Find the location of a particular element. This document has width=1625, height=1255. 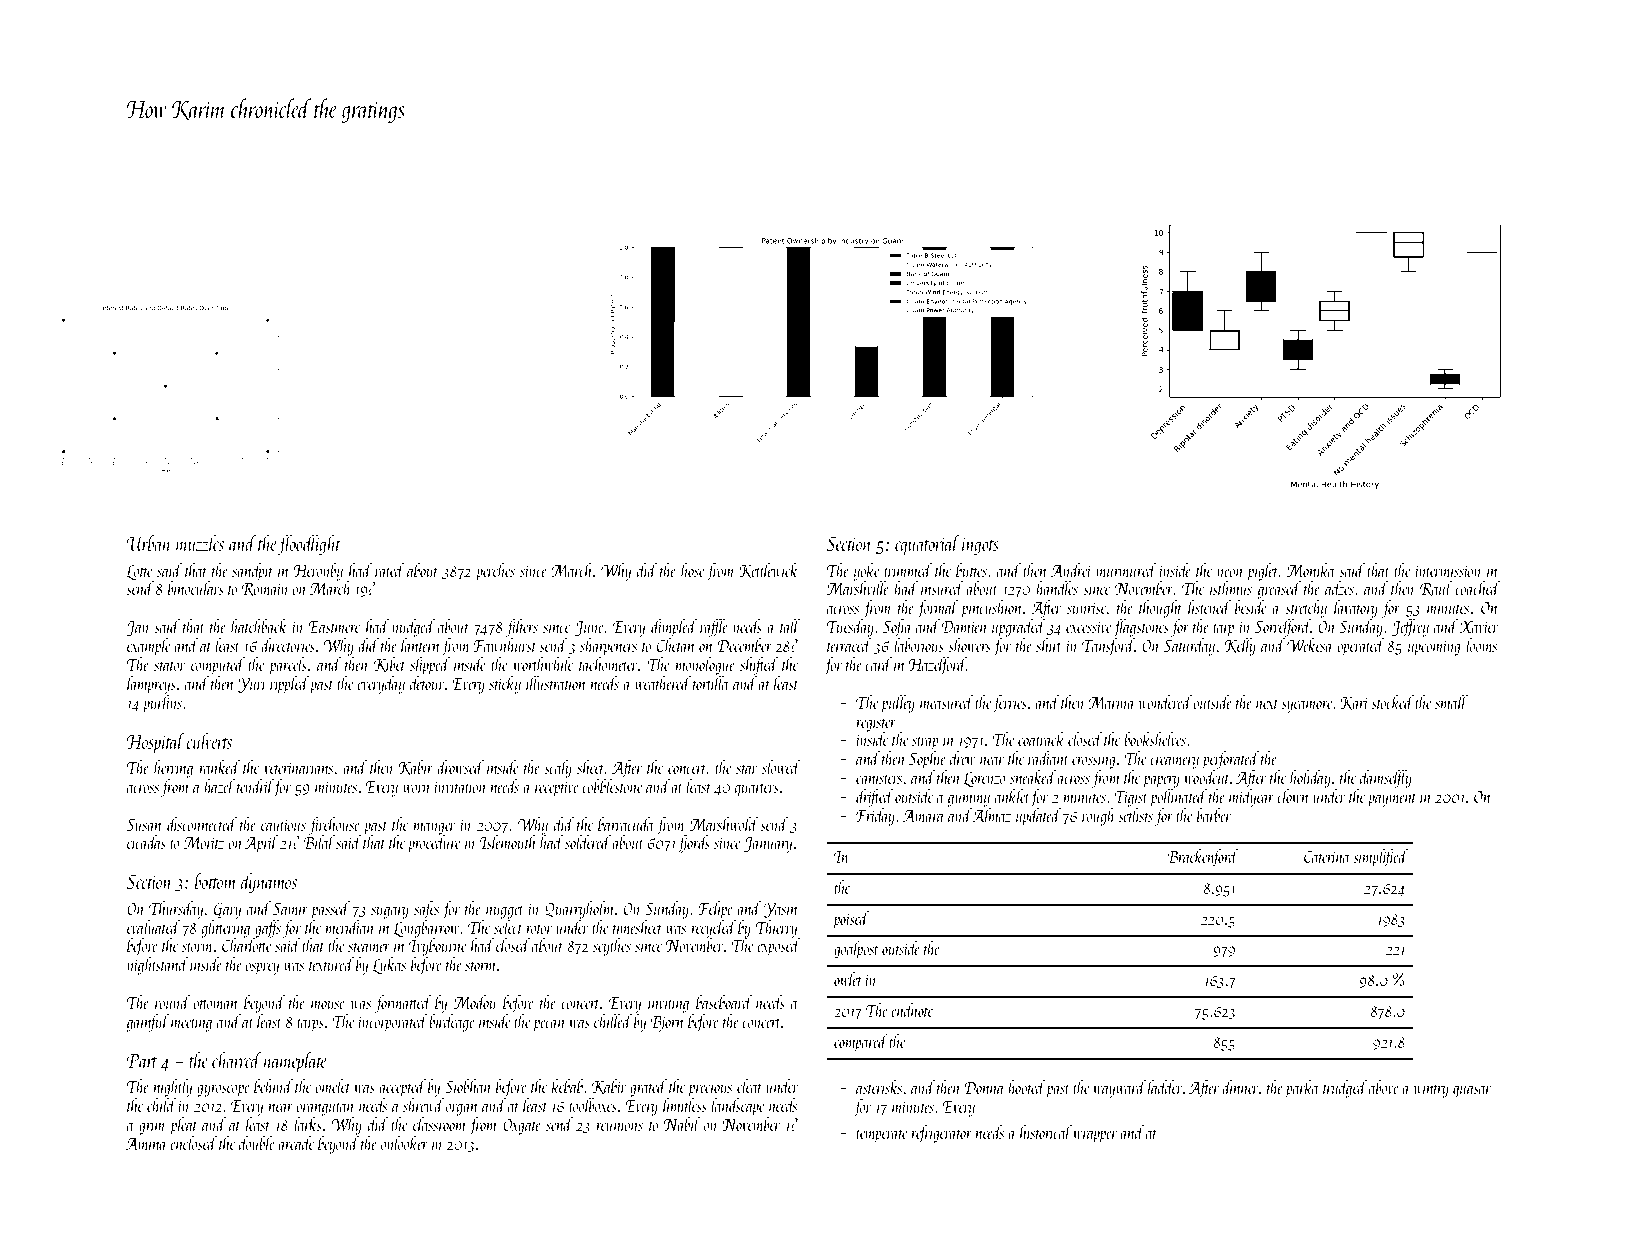

Brackenford is located at coordinates (1203, 858).
